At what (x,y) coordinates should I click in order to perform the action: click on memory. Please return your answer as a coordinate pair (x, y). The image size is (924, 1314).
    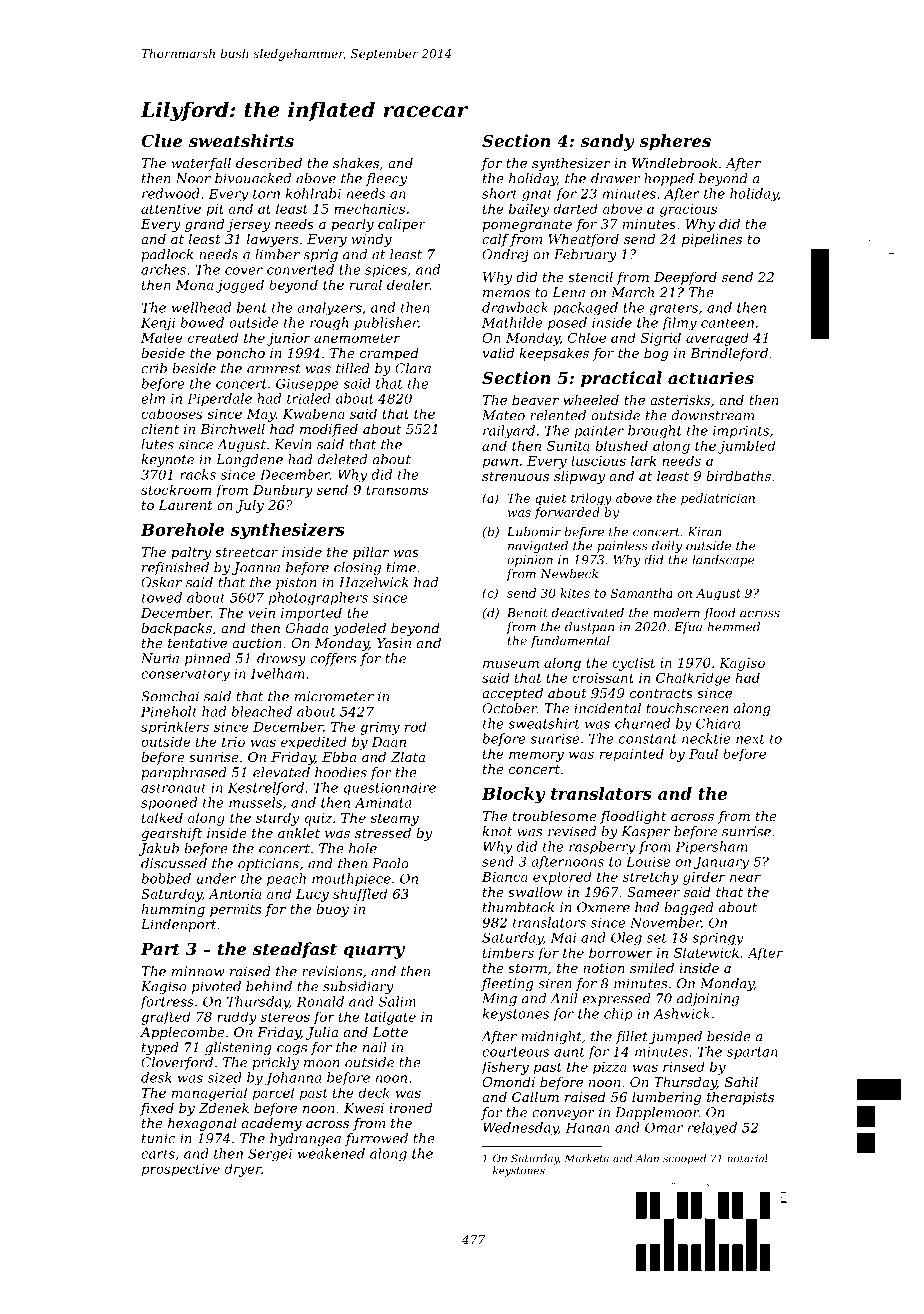
    Looking at the image, I should click on (536, 756).
